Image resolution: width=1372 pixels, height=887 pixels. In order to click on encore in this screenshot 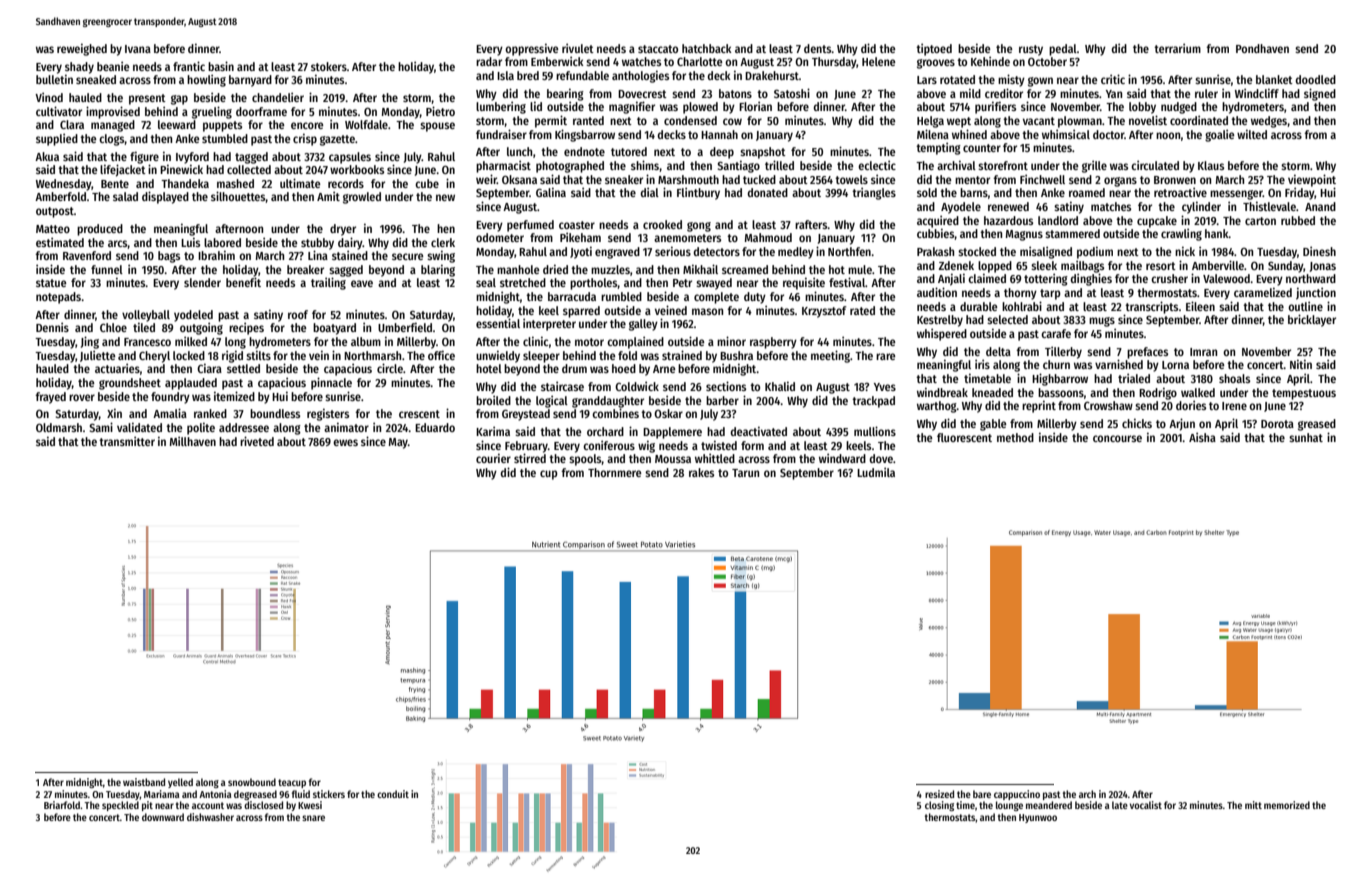, I will do `click(307, 125)`.
